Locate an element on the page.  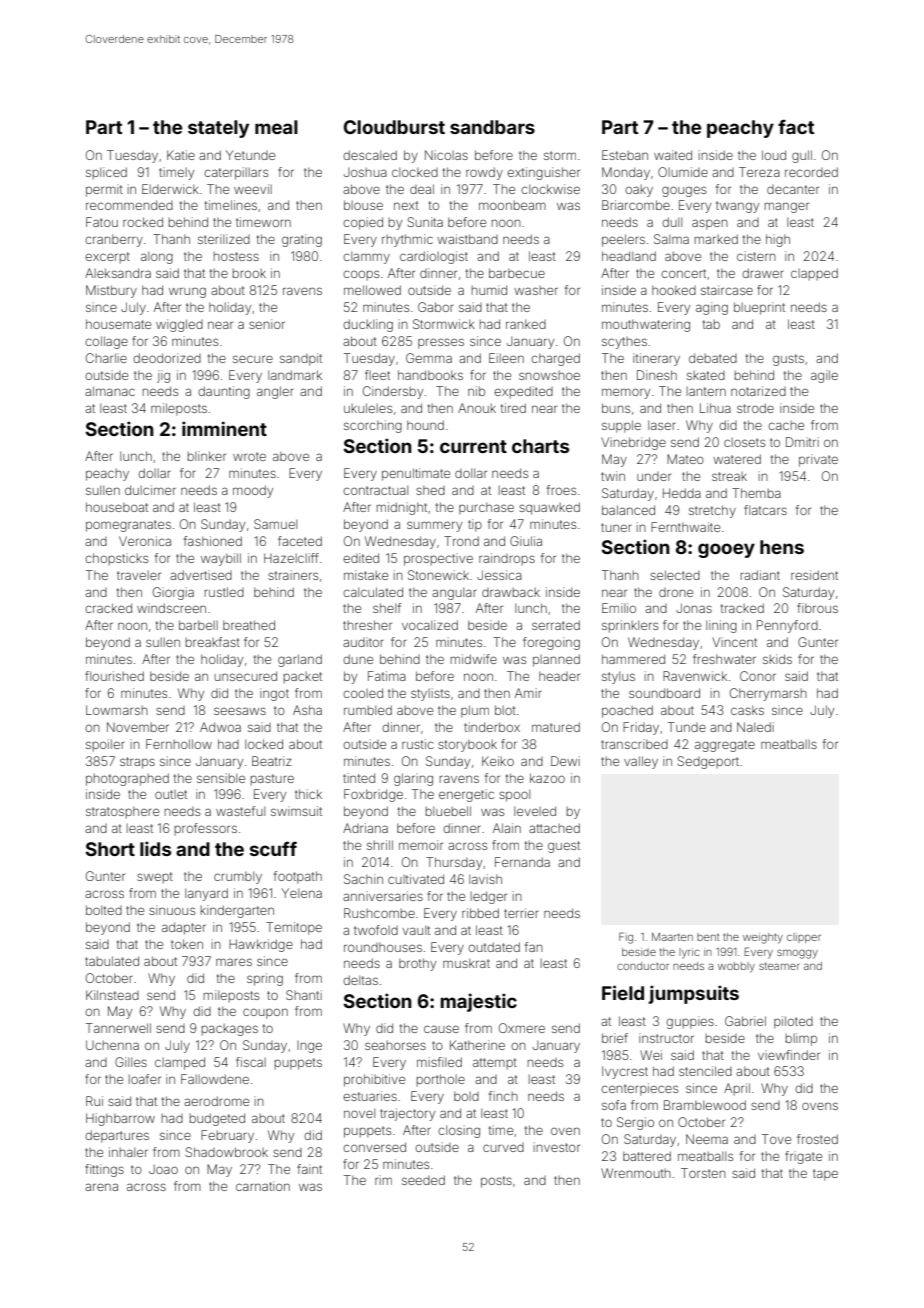
fibrous is located at coordinates (817, 608).
